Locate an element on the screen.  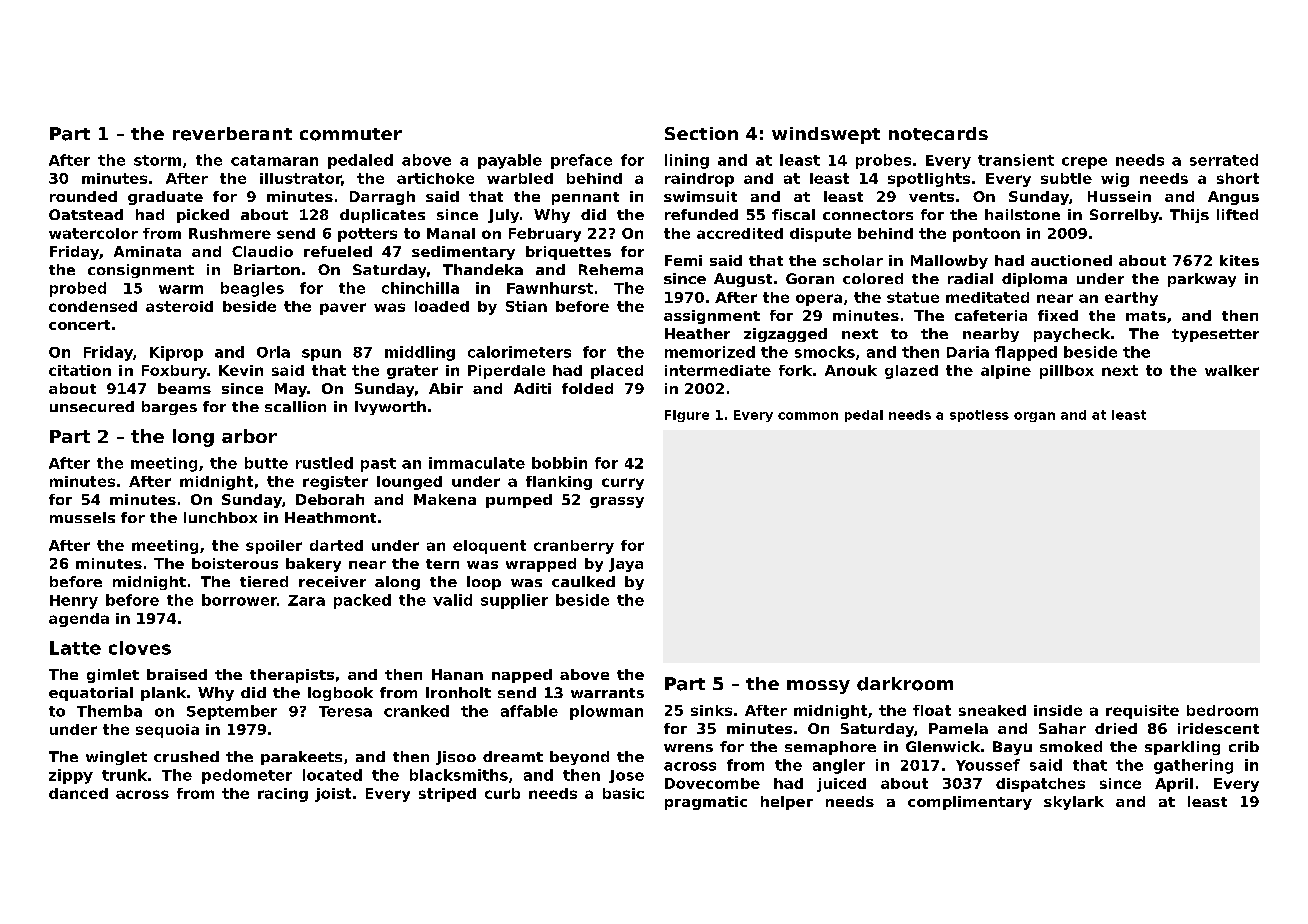
mossy is located at coordinates (818, 687).
